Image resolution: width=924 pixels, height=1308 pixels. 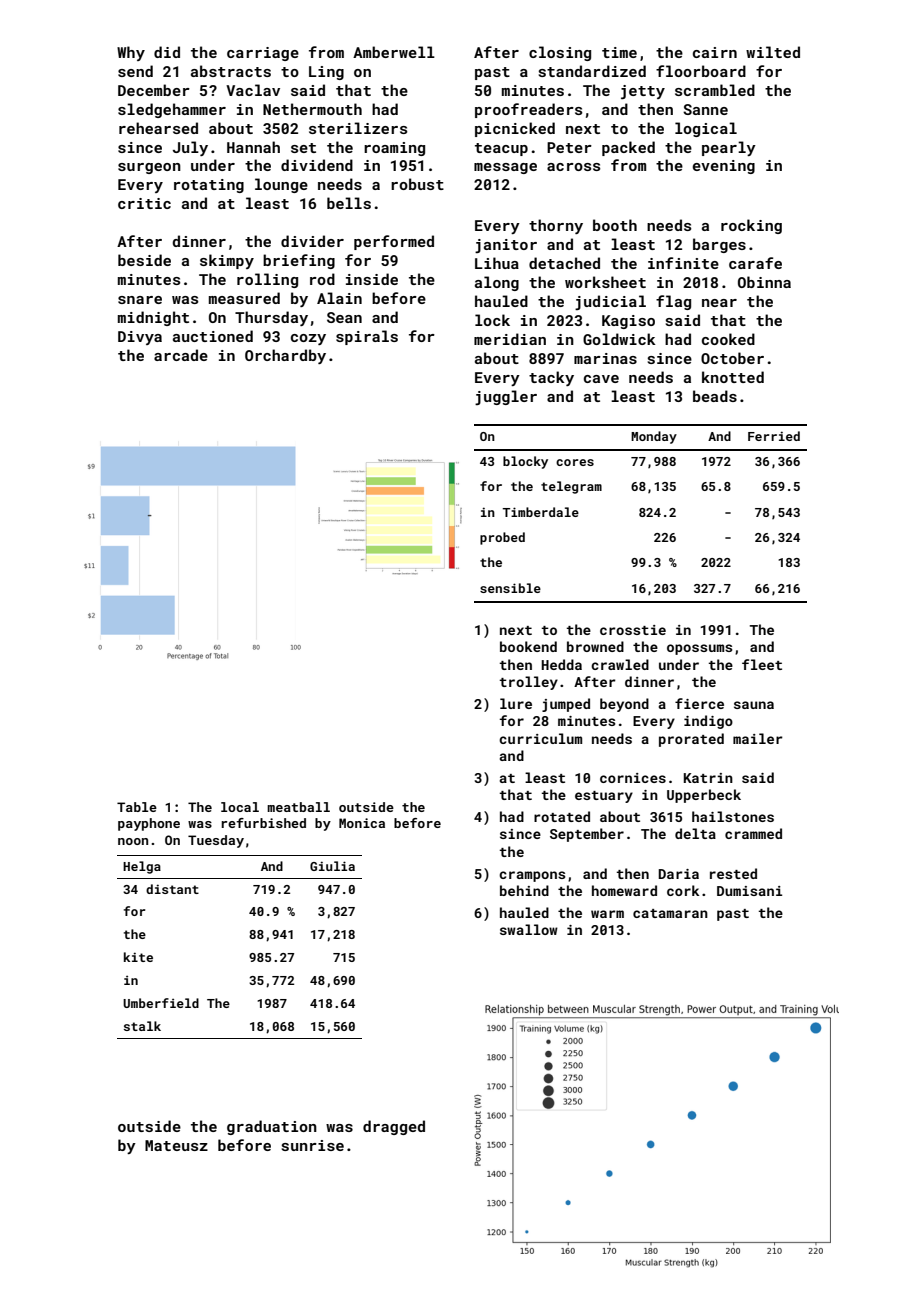 What do you see at coordinates (564, 263) in the page?
I see `detached` at bounding box center [564, 263].
